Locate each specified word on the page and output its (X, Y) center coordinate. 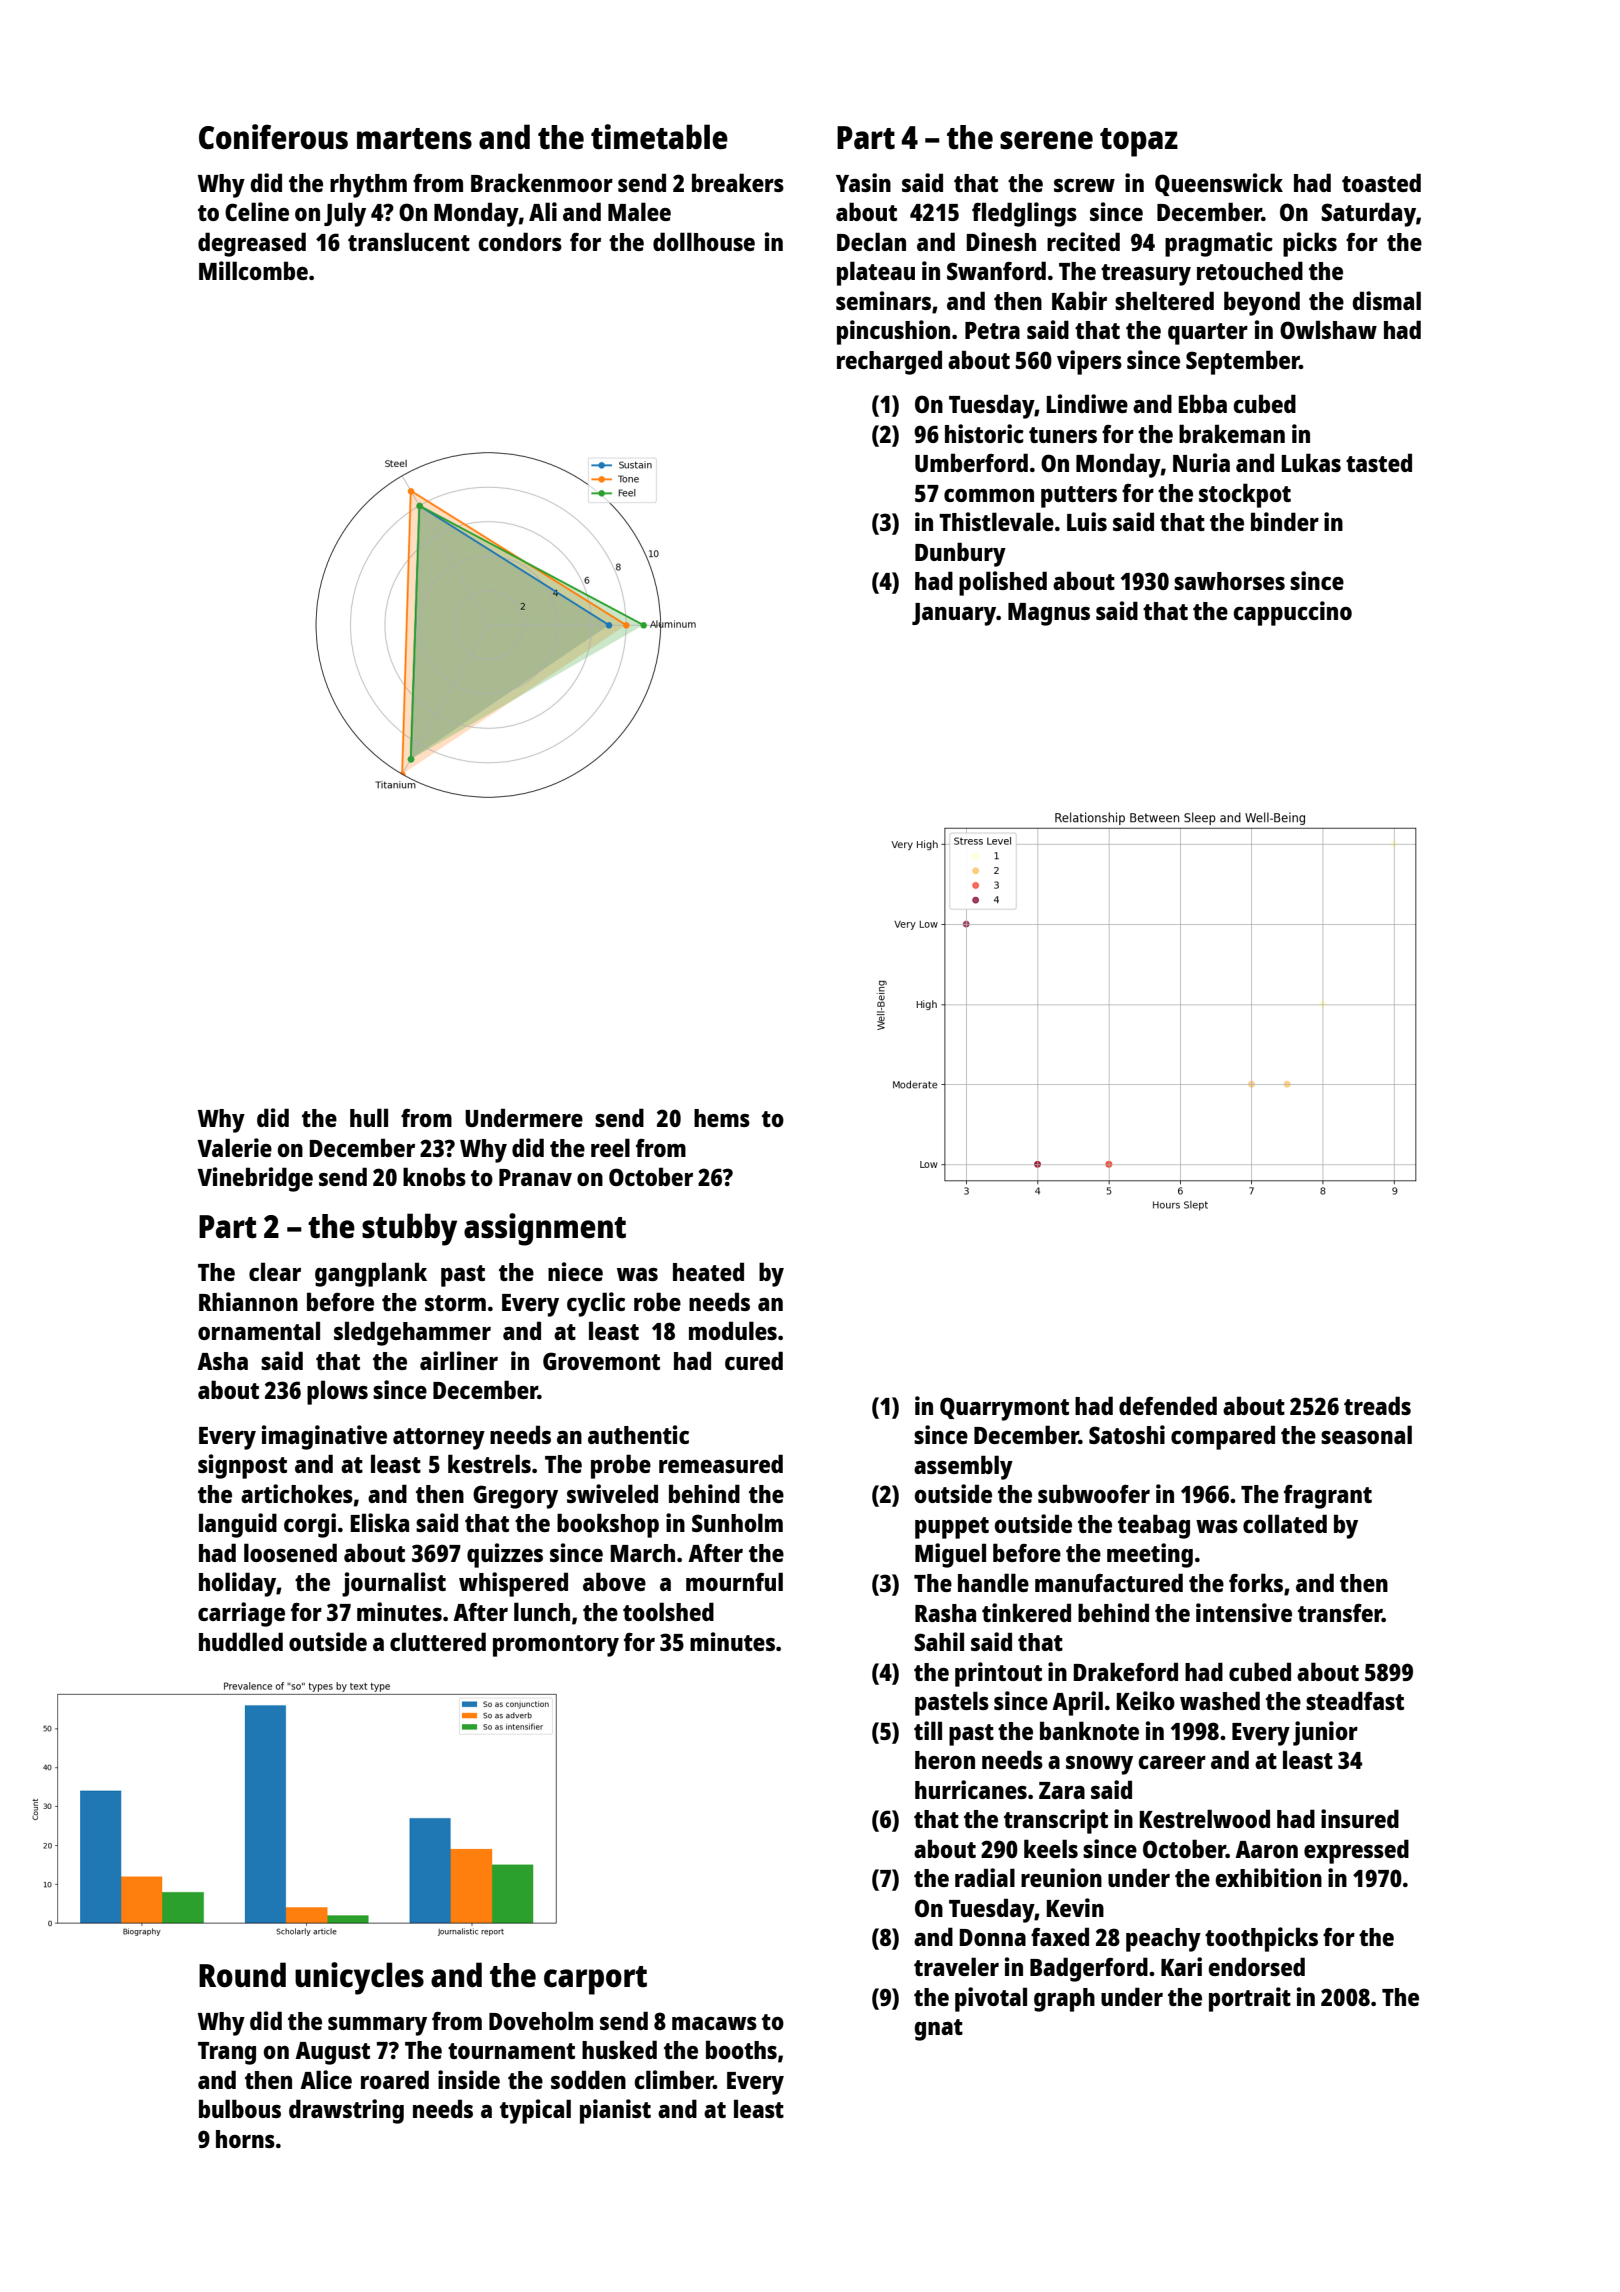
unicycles (359, 1978)
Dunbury (960, 554)
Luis (1087, 521)
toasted (1381, 182)
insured (1360, 1818)
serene (1046, 140)
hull (369, 1117)
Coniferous (273, 137)
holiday (237, 1584)
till (928, 1730)
